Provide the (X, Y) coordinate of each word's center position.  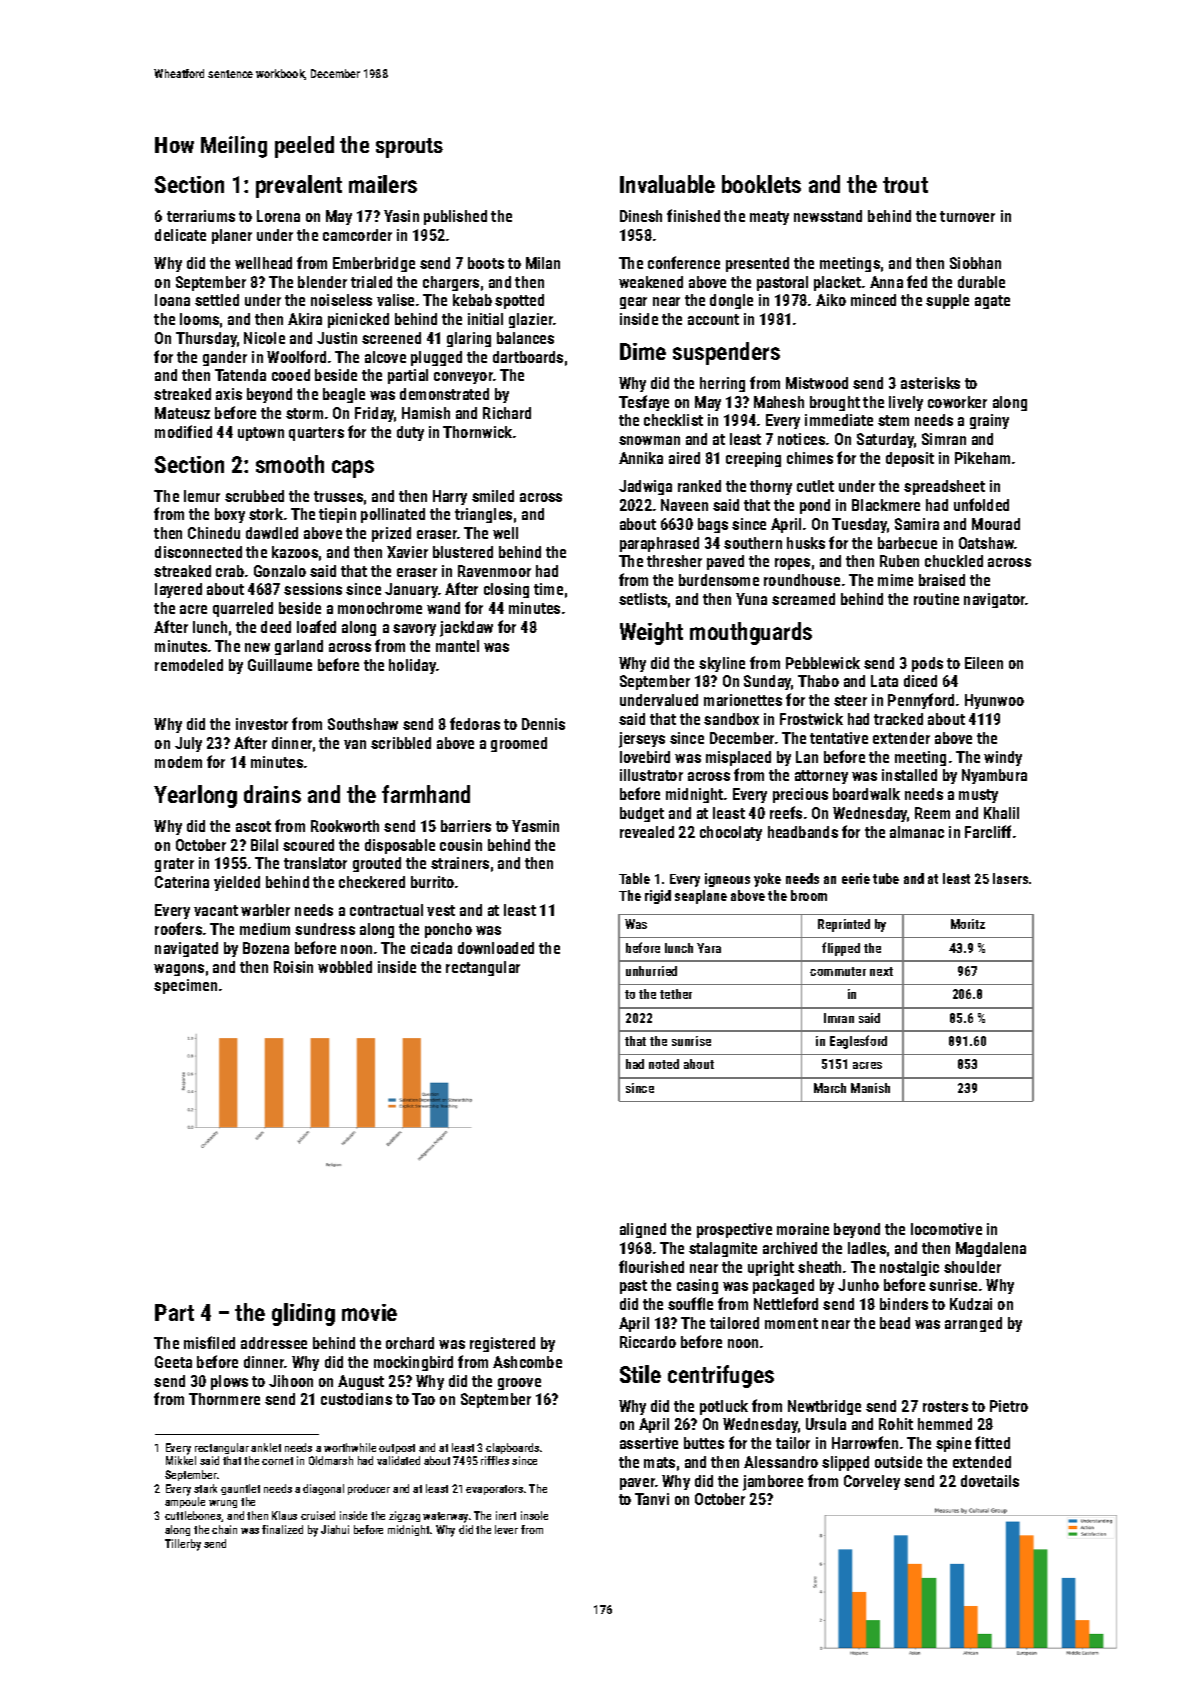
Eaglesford (858, 1042)
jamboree (773, 1483)
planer (232, 236)
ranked (699, 486)
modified (183, 431)
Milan (543, 263)
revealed (647, 832)
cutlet (815, 486)
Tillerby (183, 1545)
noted (664, 1064)
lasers (1010, 878)
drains (272, 794)
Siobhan (975, 263)
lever (506, 1529)
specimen (185, 986)
